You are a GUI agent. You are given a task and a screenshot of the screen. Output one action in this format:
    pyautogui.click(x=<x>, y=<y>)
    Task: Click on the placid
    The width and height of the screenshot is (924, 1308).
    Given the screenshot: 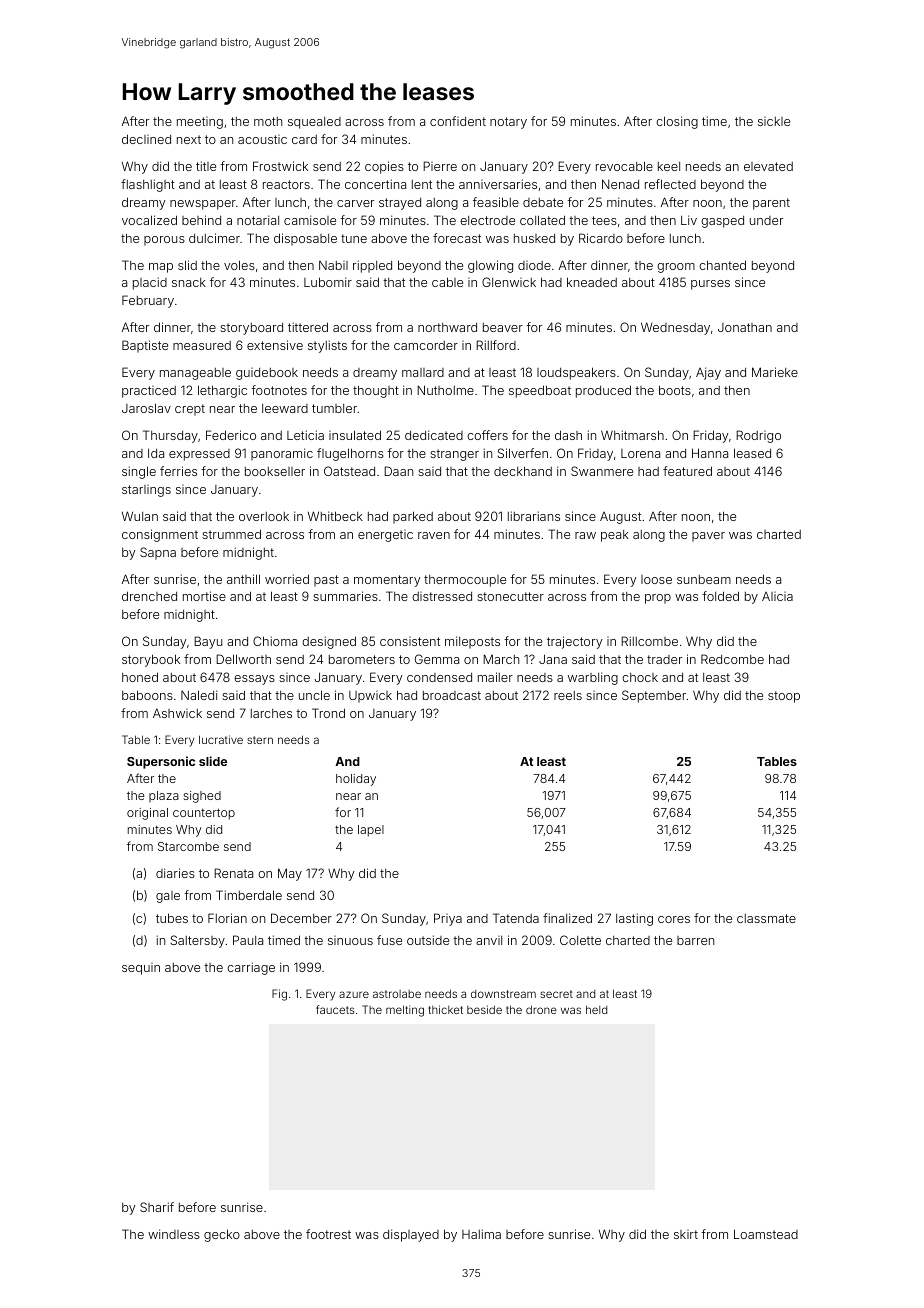 What is the action you would take?
    pyautogui.click(x=150, y=283)
